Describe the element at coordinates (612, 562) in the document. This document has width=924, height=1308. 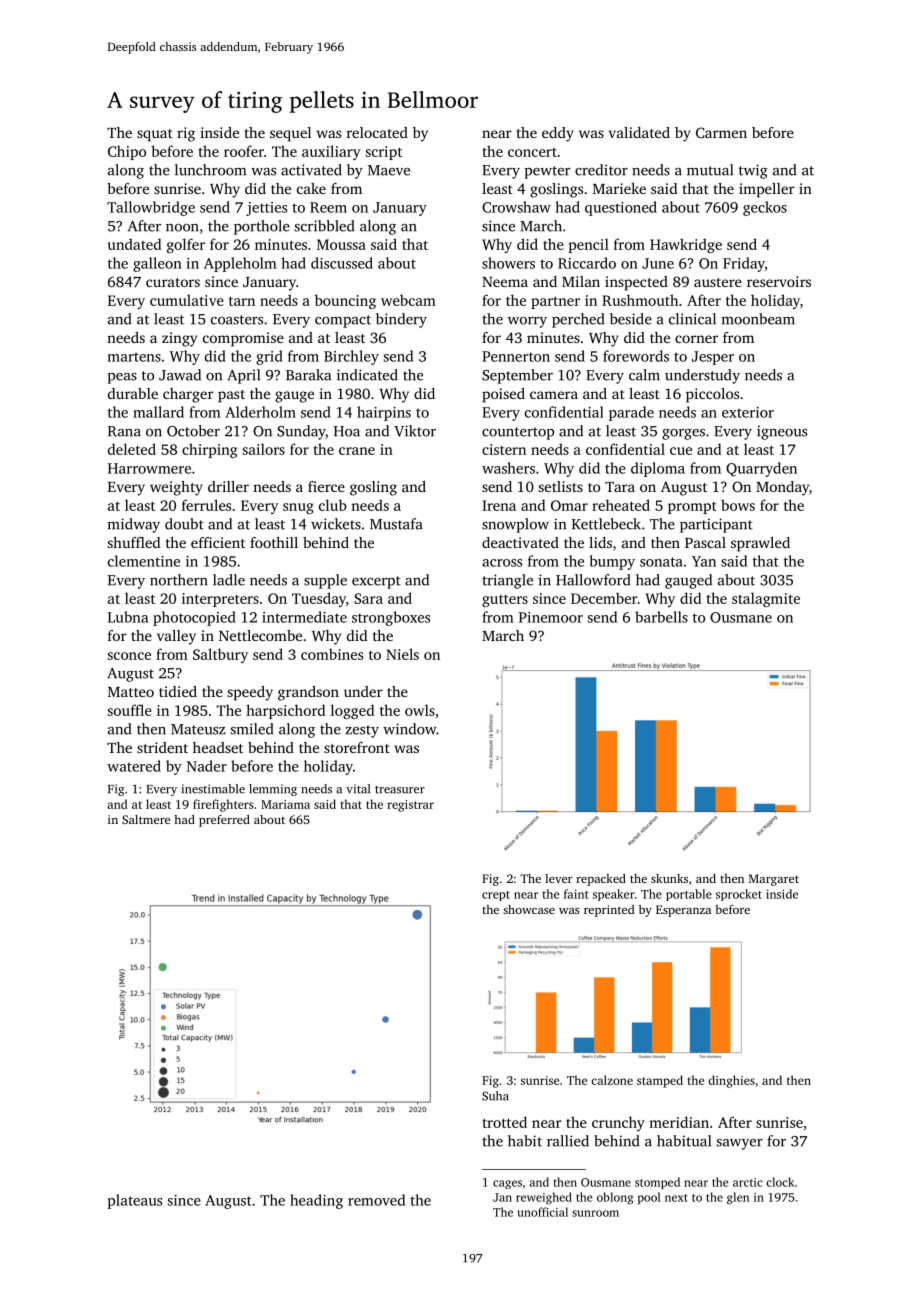
I see `bumpy` at that location.
